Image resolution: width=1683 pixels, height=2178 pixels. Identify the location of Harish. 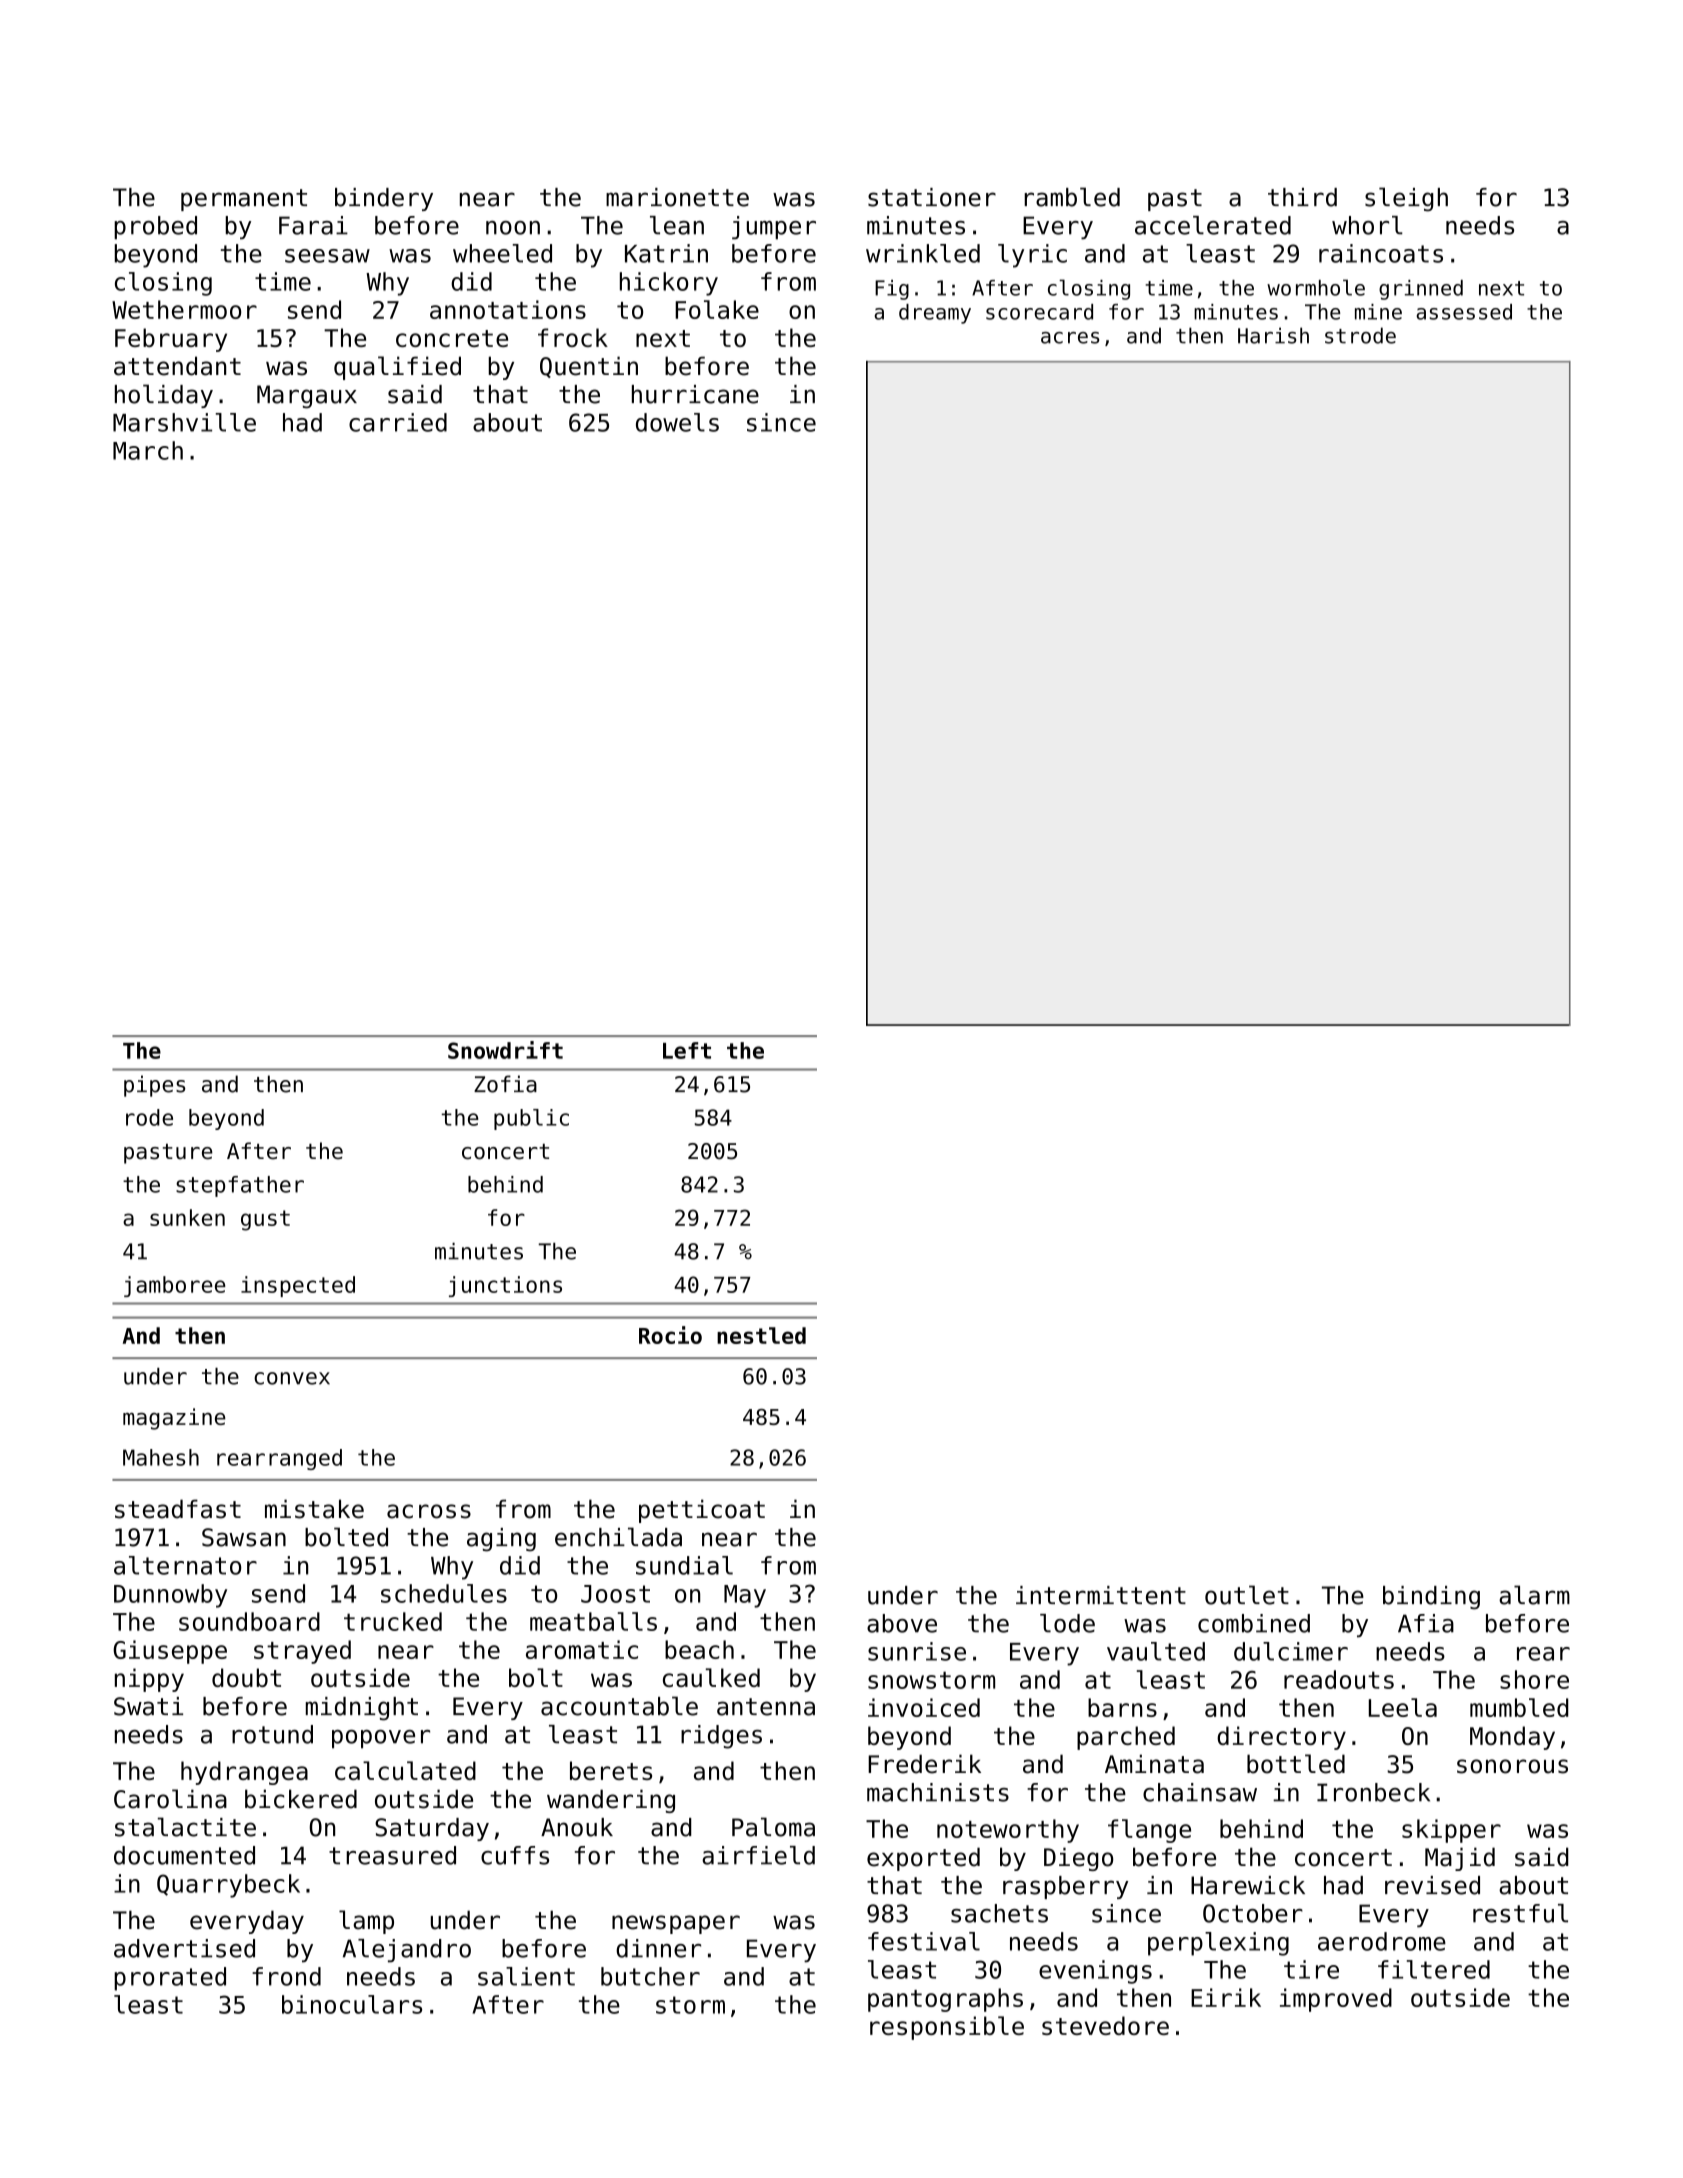
(1273, 335).
